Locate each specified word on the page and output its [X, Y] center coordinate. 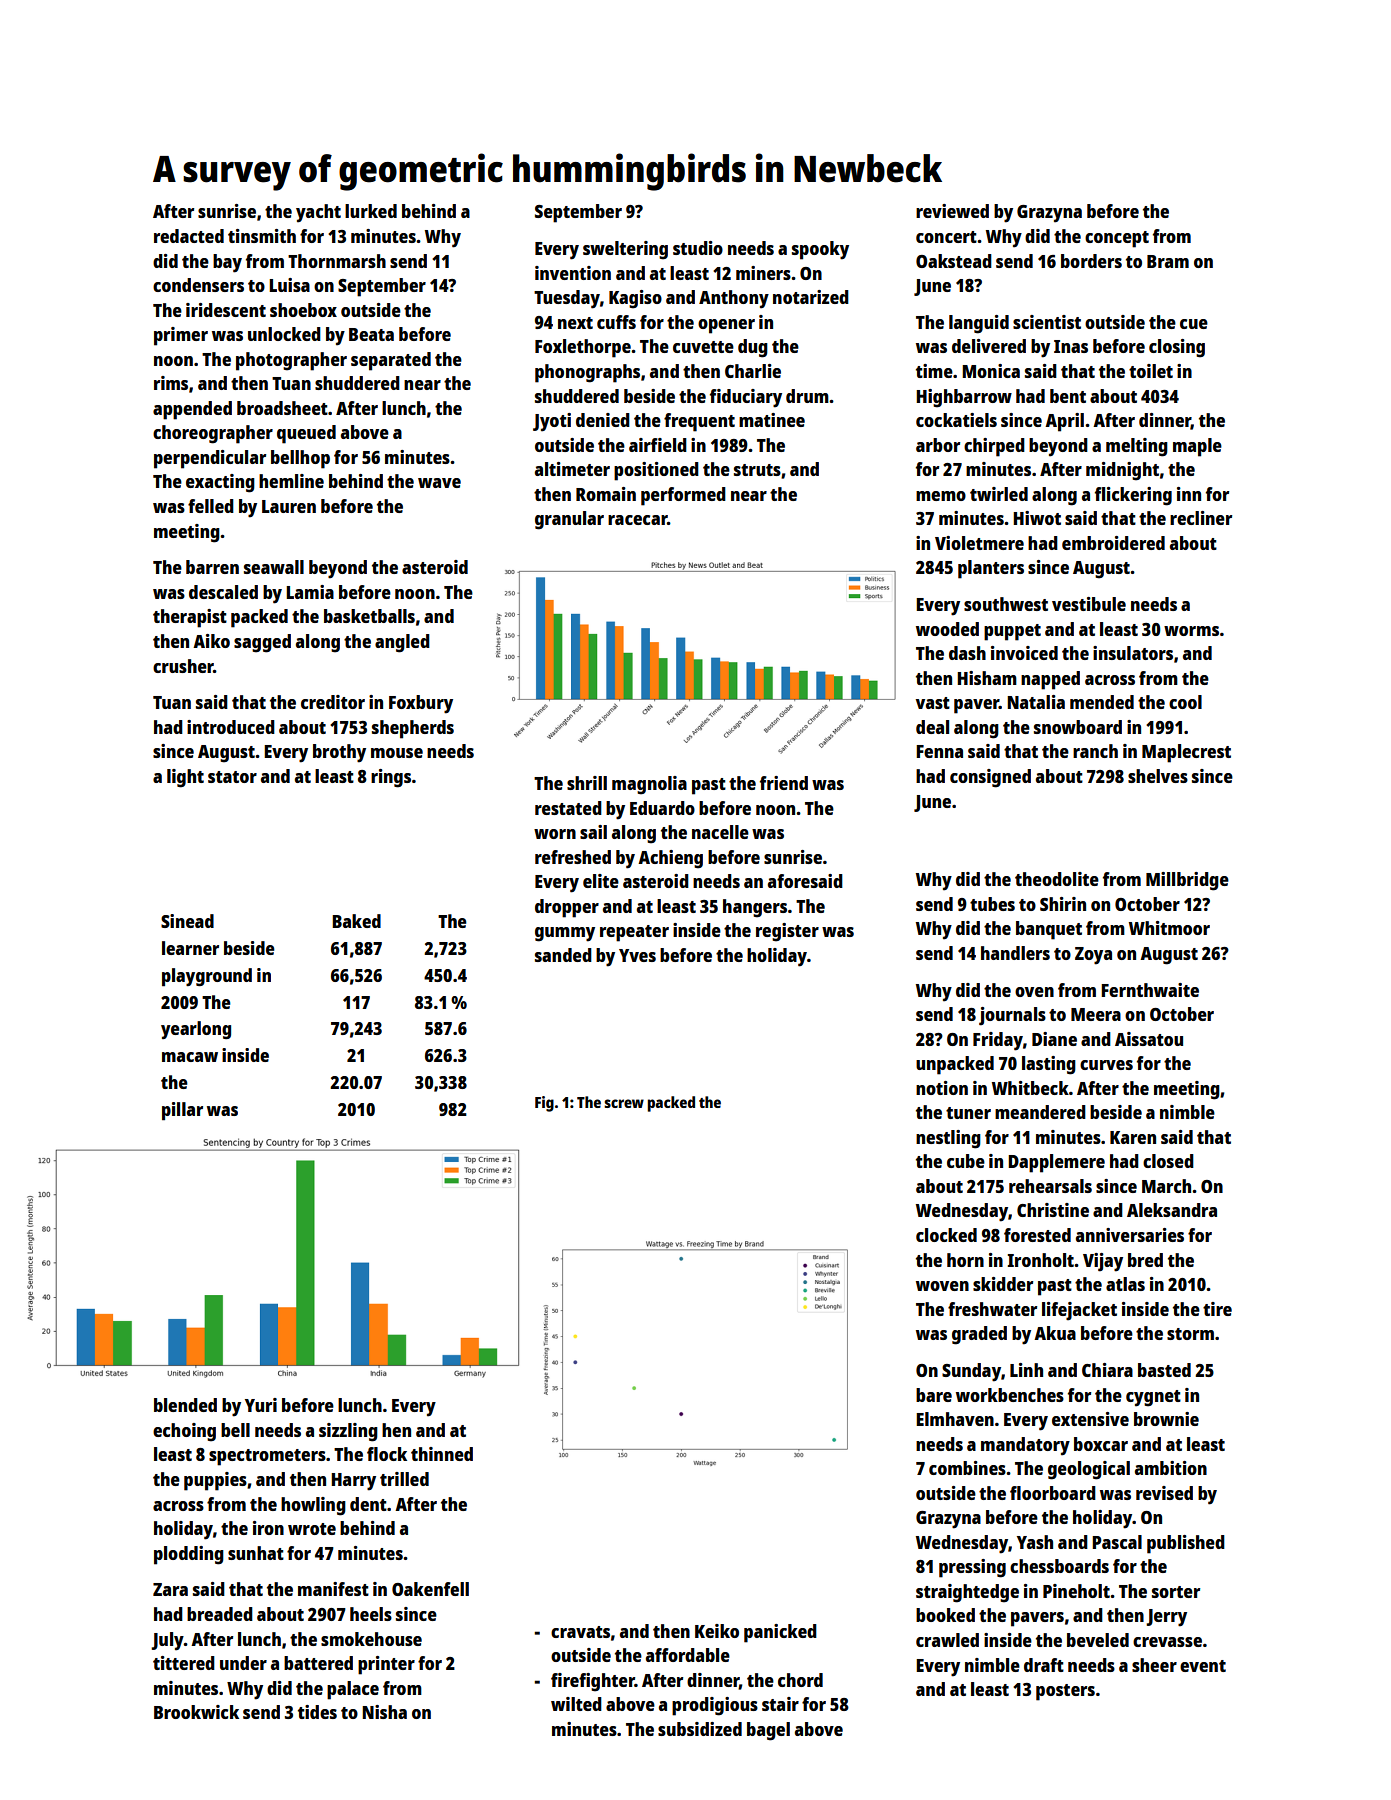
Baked [356, 921]
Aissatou [1149, 1039]
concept [1117, 239]
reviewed [952, 211]
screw [624, 1103]
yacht [318, 213]
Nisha [384, 1712]
